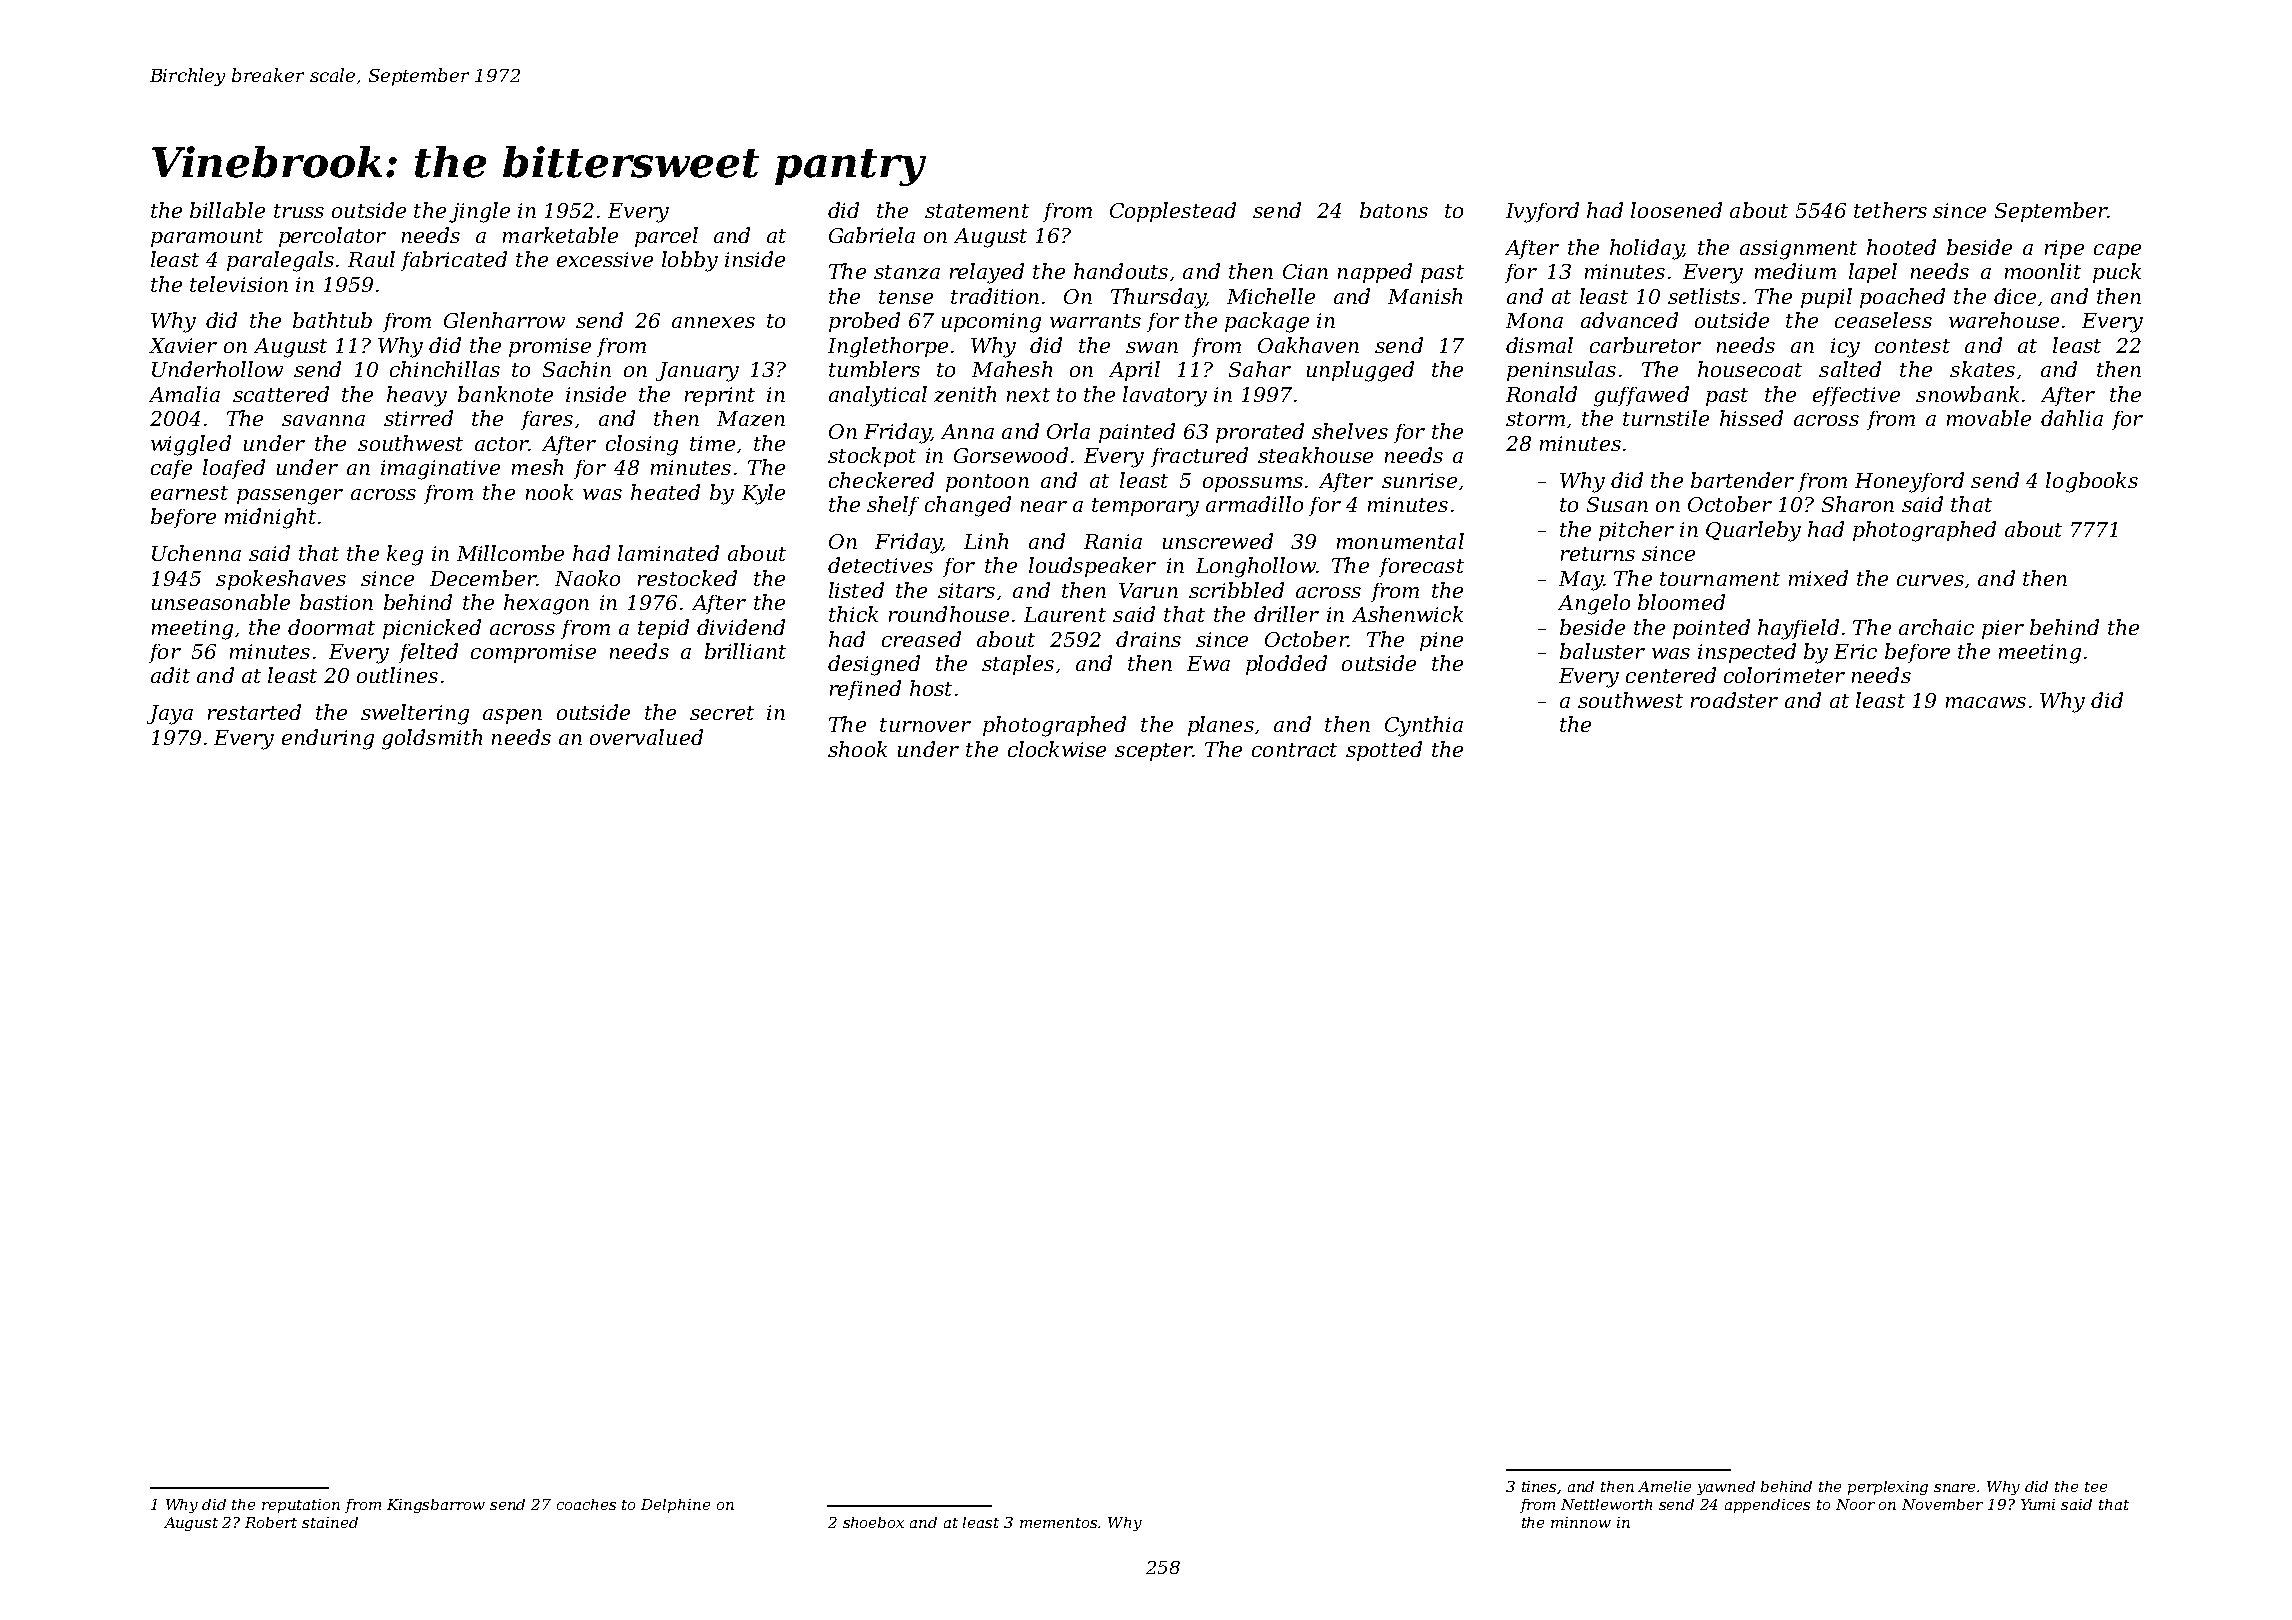 This screenshot has height=1620, width=2292. I want to click on mementos, so click(1059, 1523).
